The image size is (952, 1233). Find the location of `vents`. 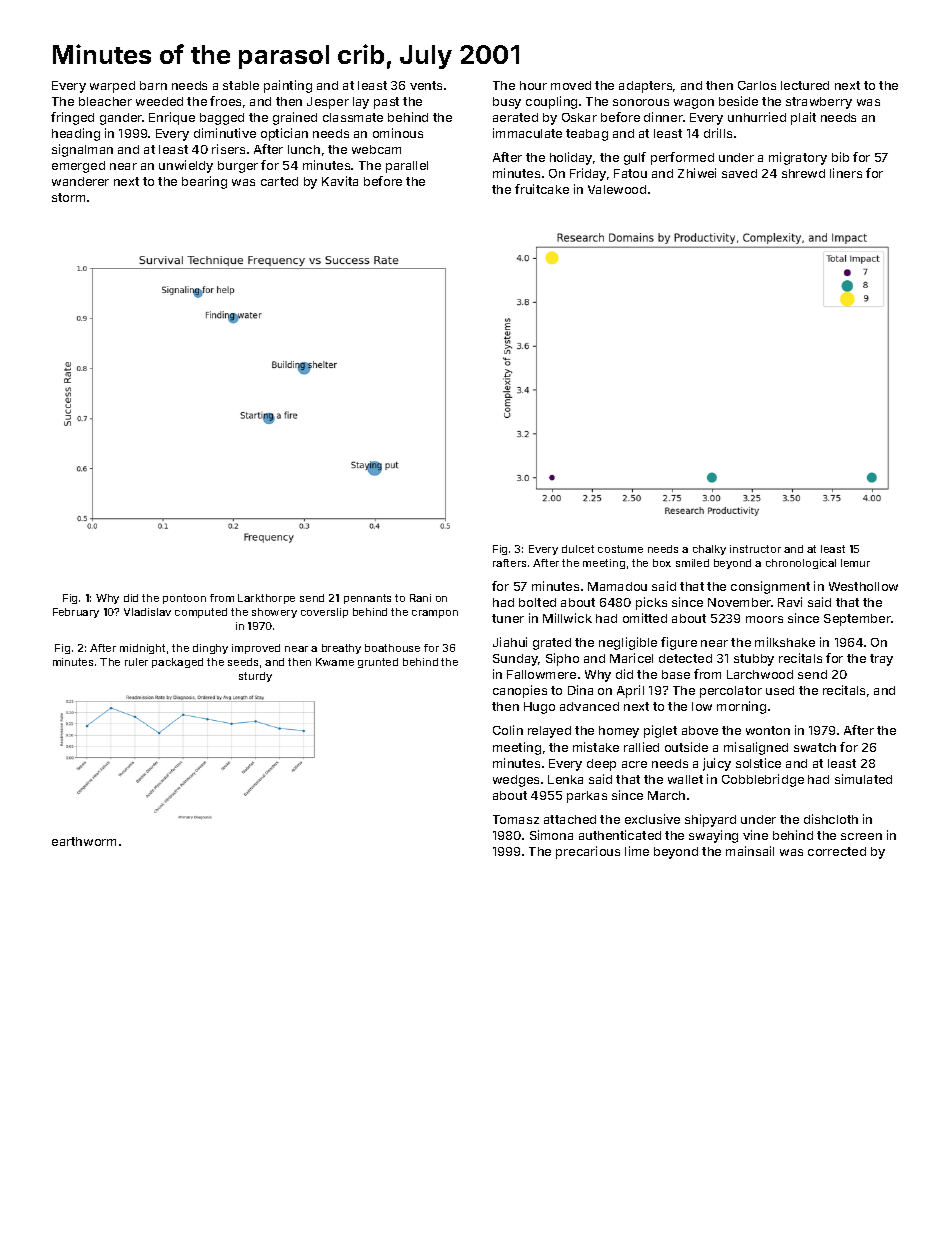

vents is located at coordinates (426, 85).
